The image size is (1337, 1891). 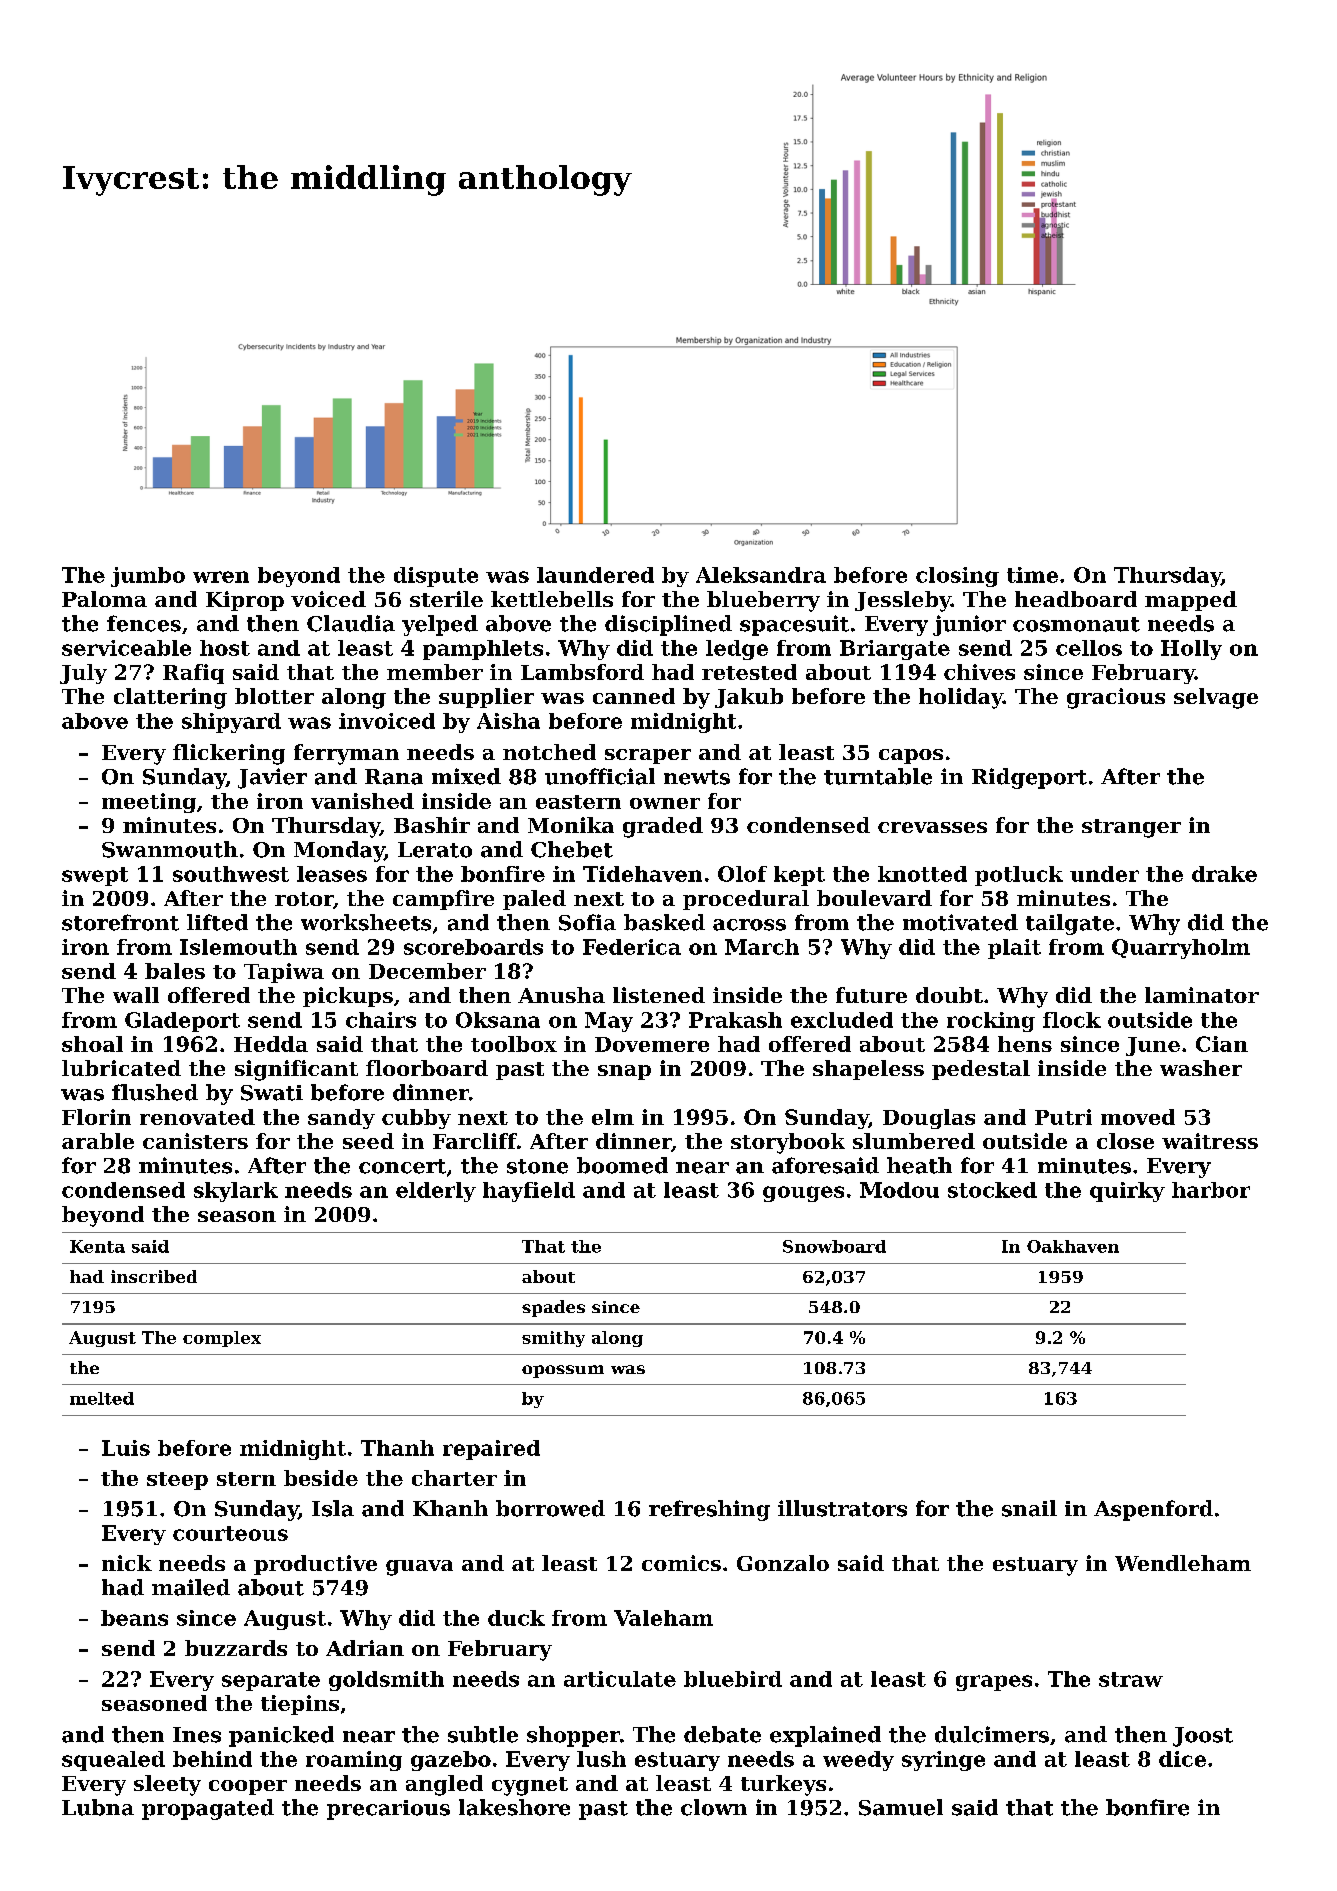 I want to click on listened, so click(x=659, y=995).
